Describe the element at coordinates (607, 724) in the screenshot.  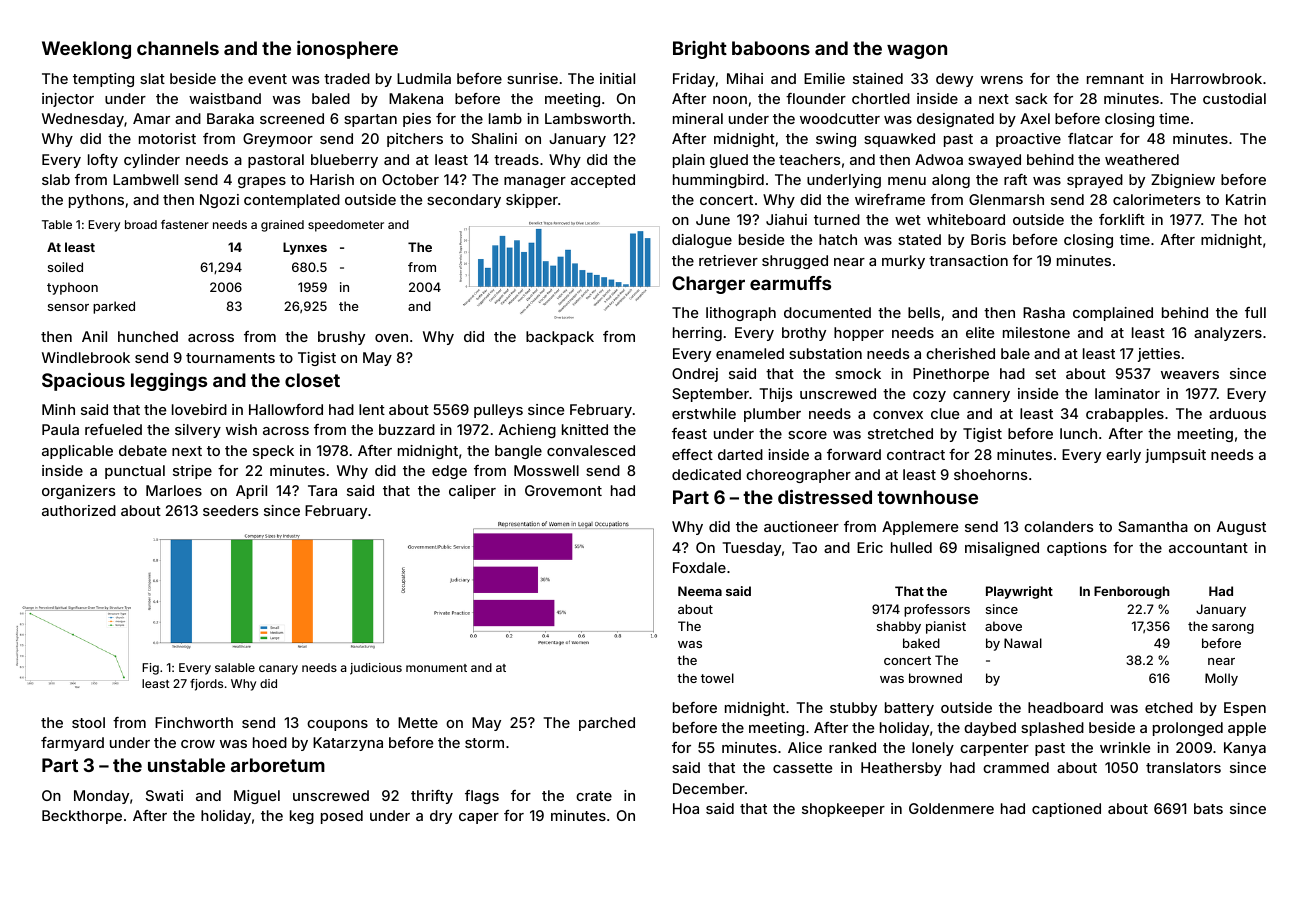
I see `parched` at that location.
